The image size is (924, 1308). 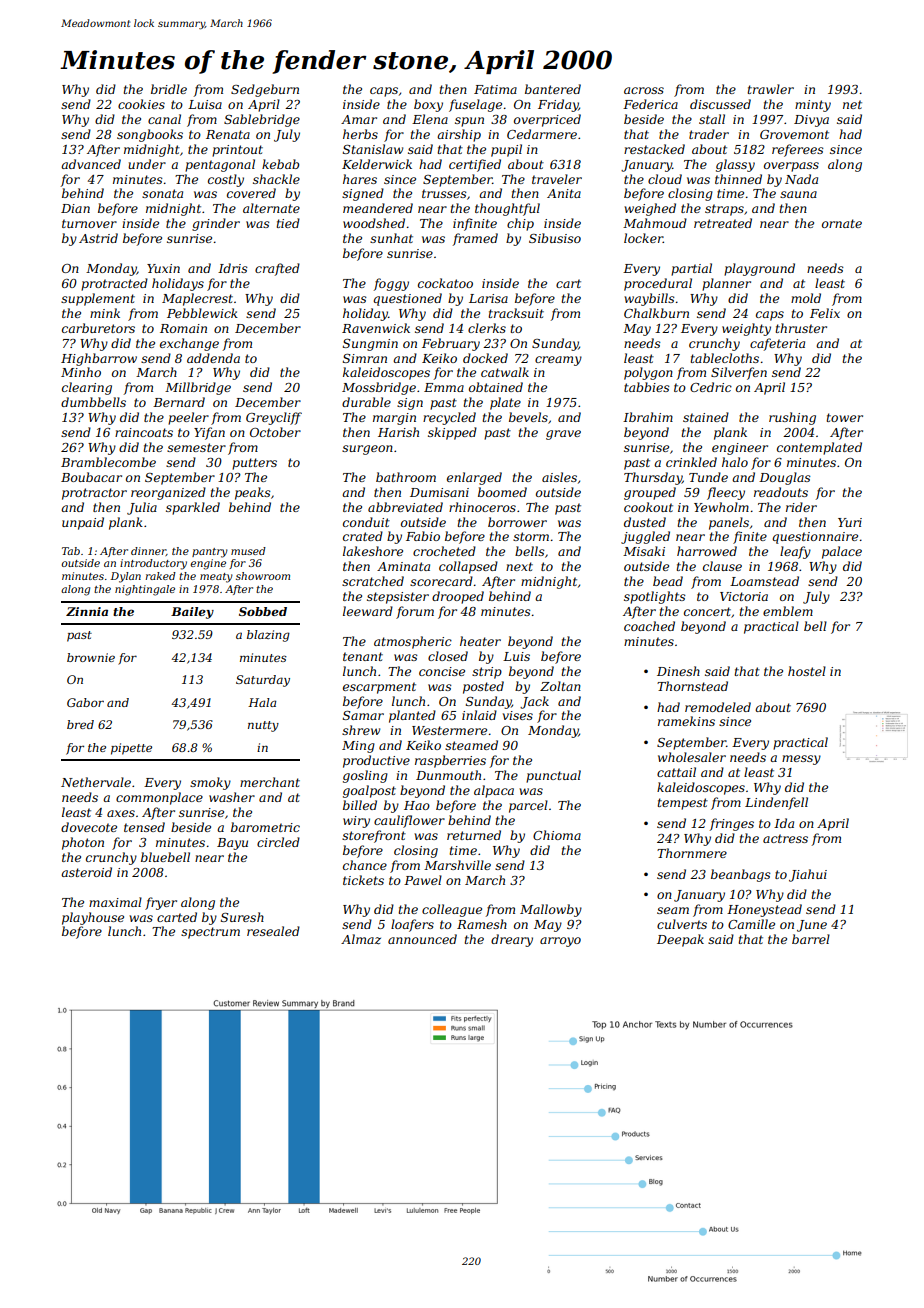 What do you see at coordinates (564, 193) in the screenshot?
I see `Anita` at bounding box center [564, 193].
